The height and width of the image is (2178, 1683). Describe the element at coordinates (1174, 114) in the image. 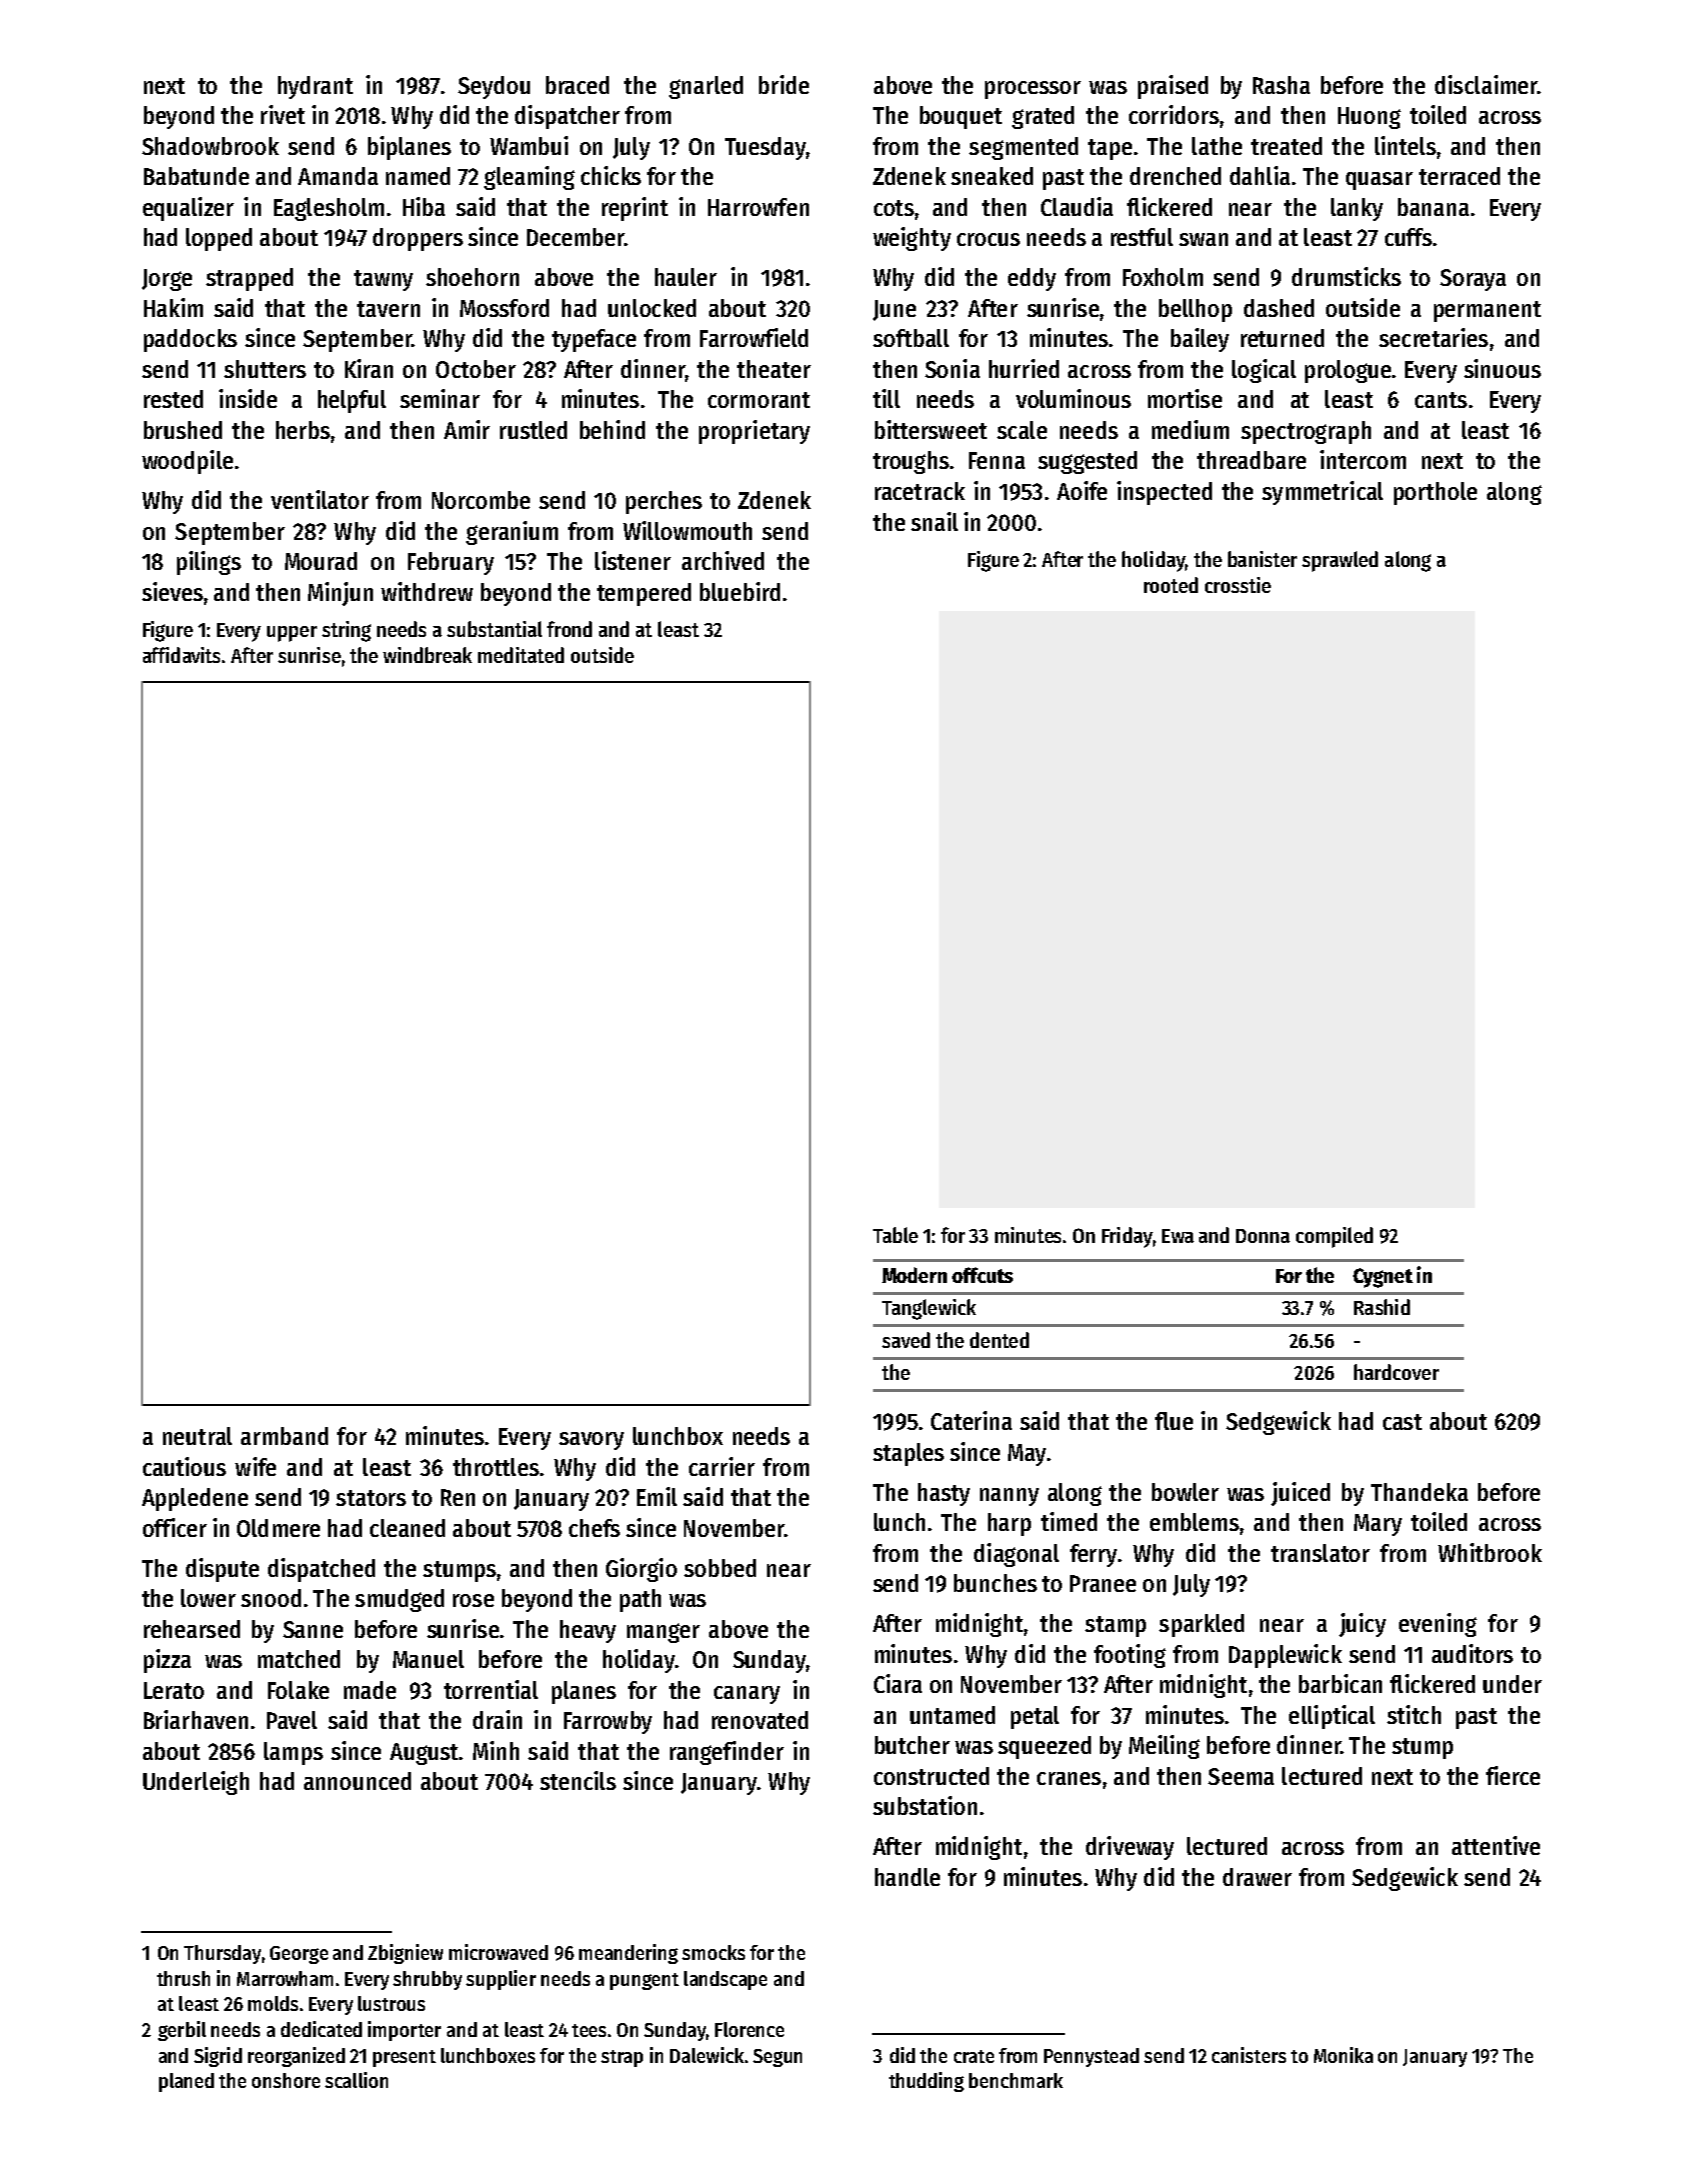

I see `corridors` at that location.
